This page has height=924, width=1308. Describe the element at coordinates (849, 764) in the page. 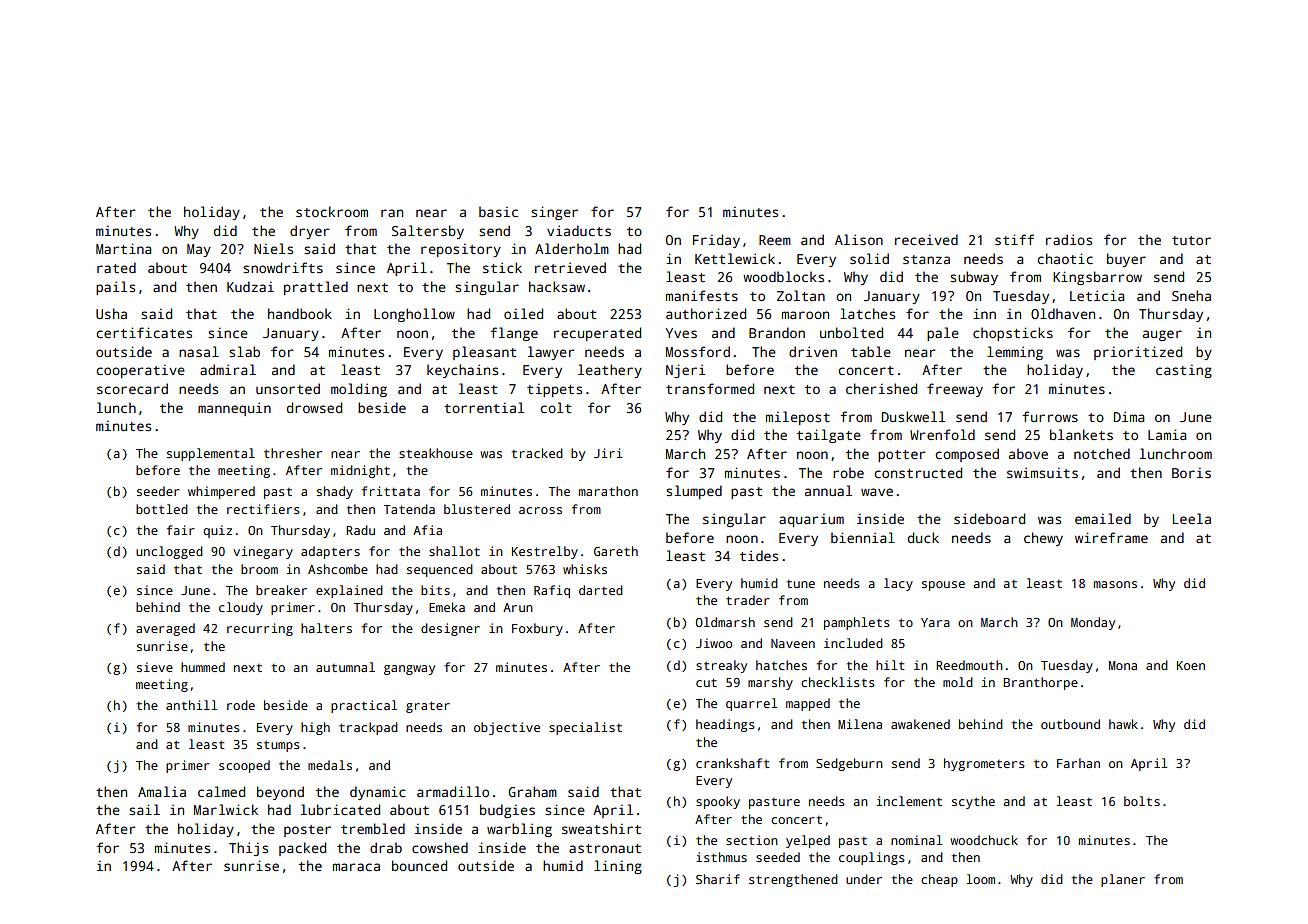

I see `Sedgeburn` at that location.
